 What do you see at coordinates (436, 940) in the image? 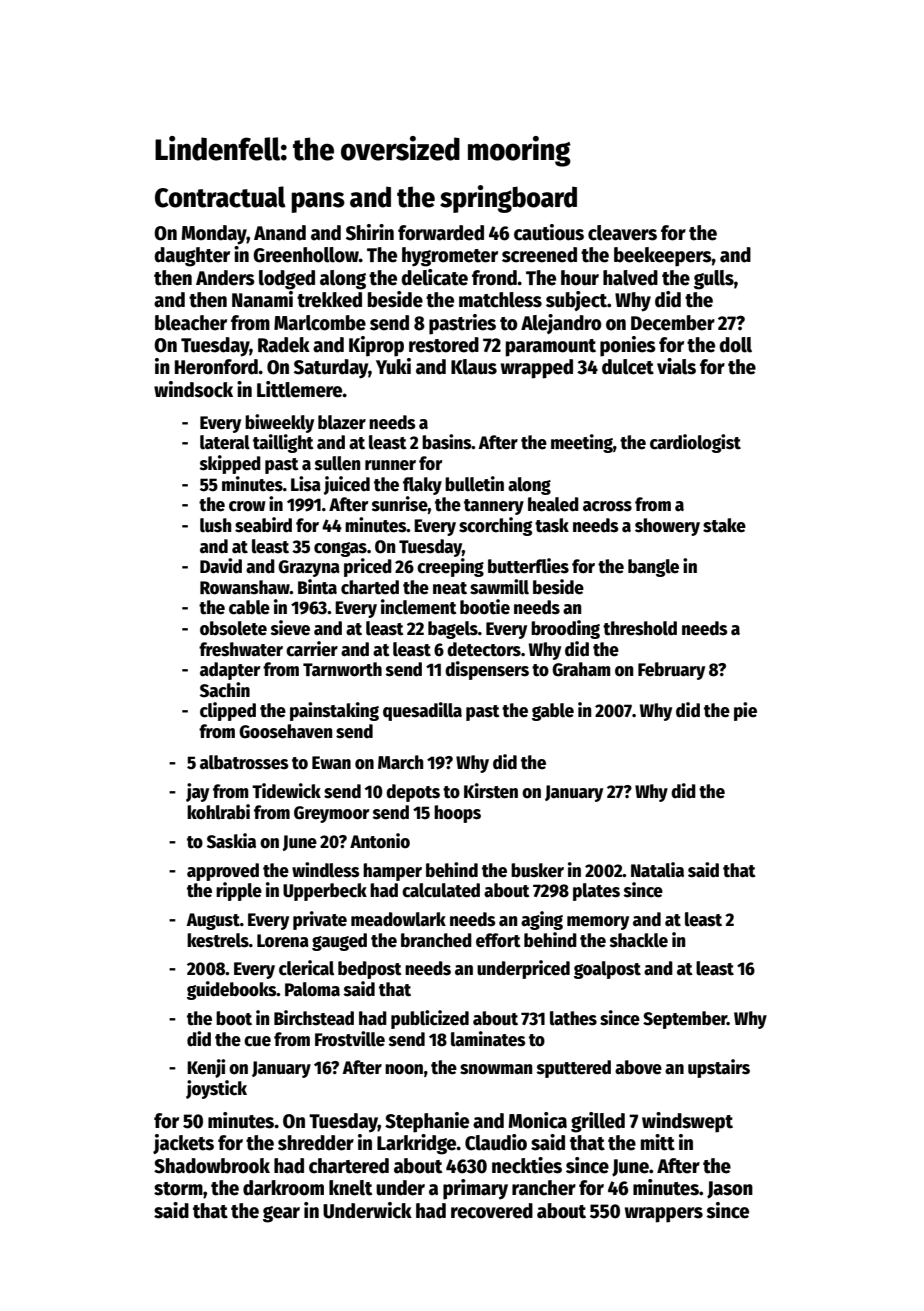
I see `branched` at bounding box center [436, 940].
